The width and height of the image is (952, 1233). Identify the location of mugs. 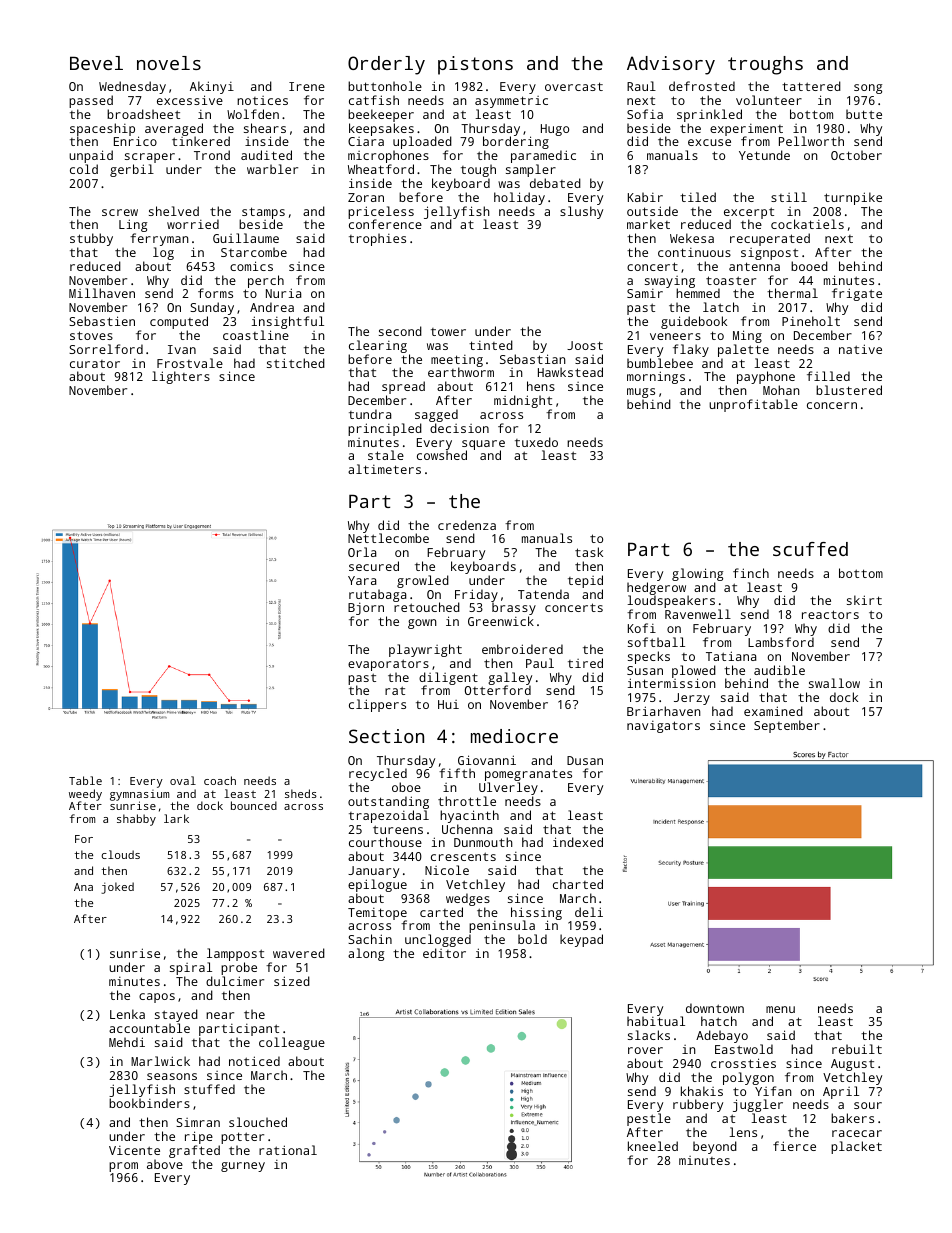
(641, 393).
